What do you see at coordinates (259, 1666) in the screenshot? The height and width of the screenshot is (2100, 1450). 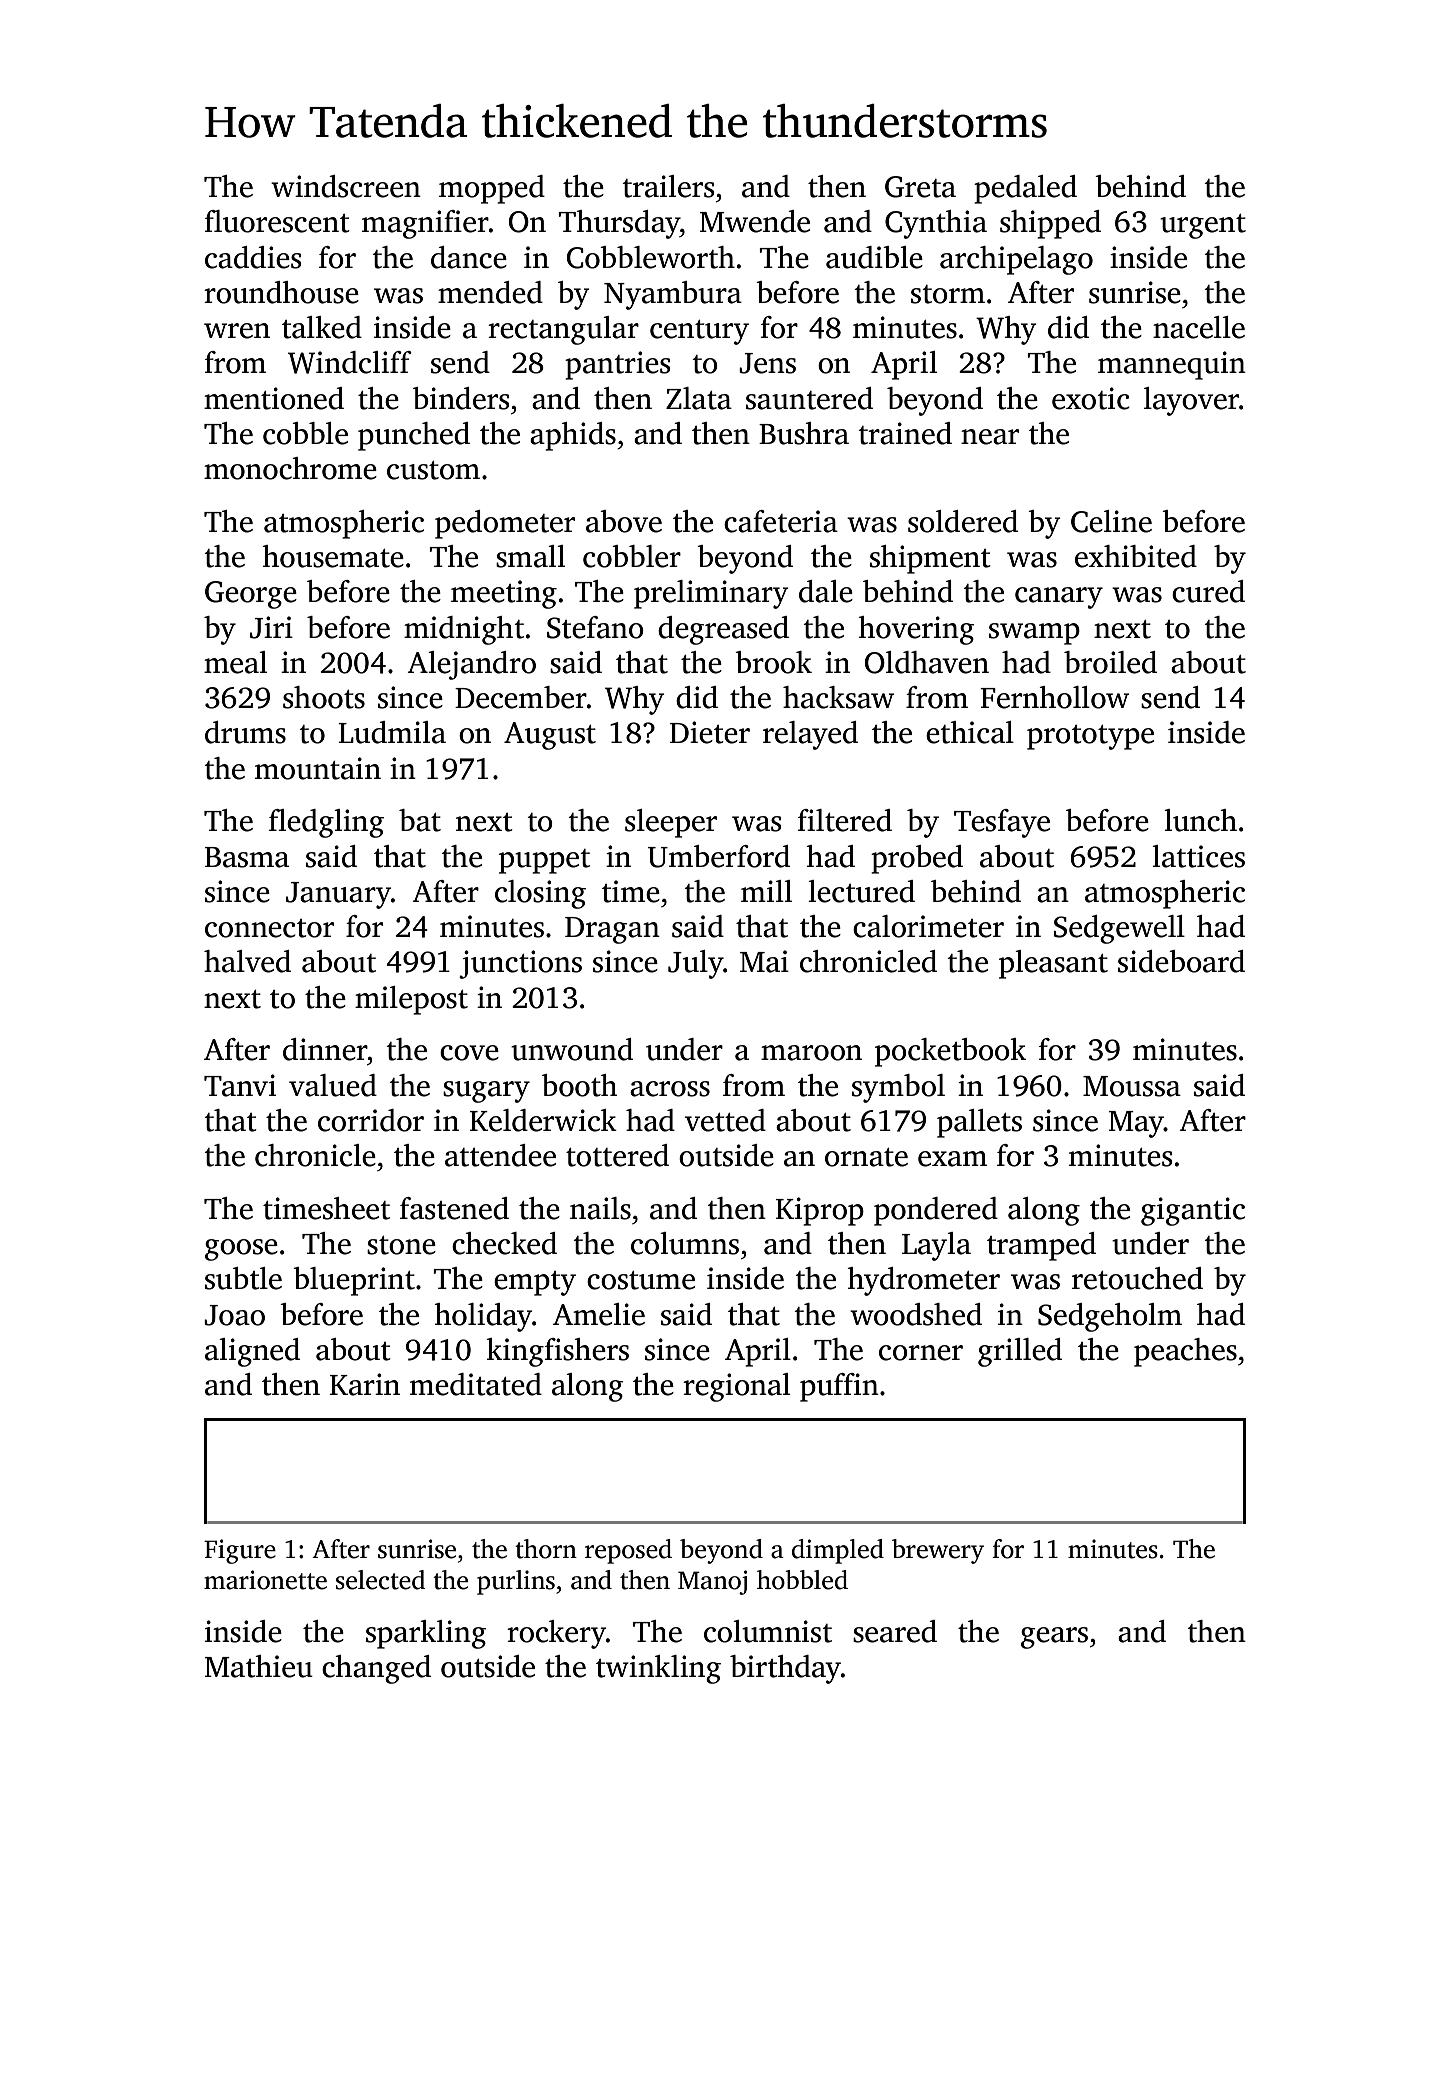 I see `Mathieu` at bounding box center [259, 1666].
